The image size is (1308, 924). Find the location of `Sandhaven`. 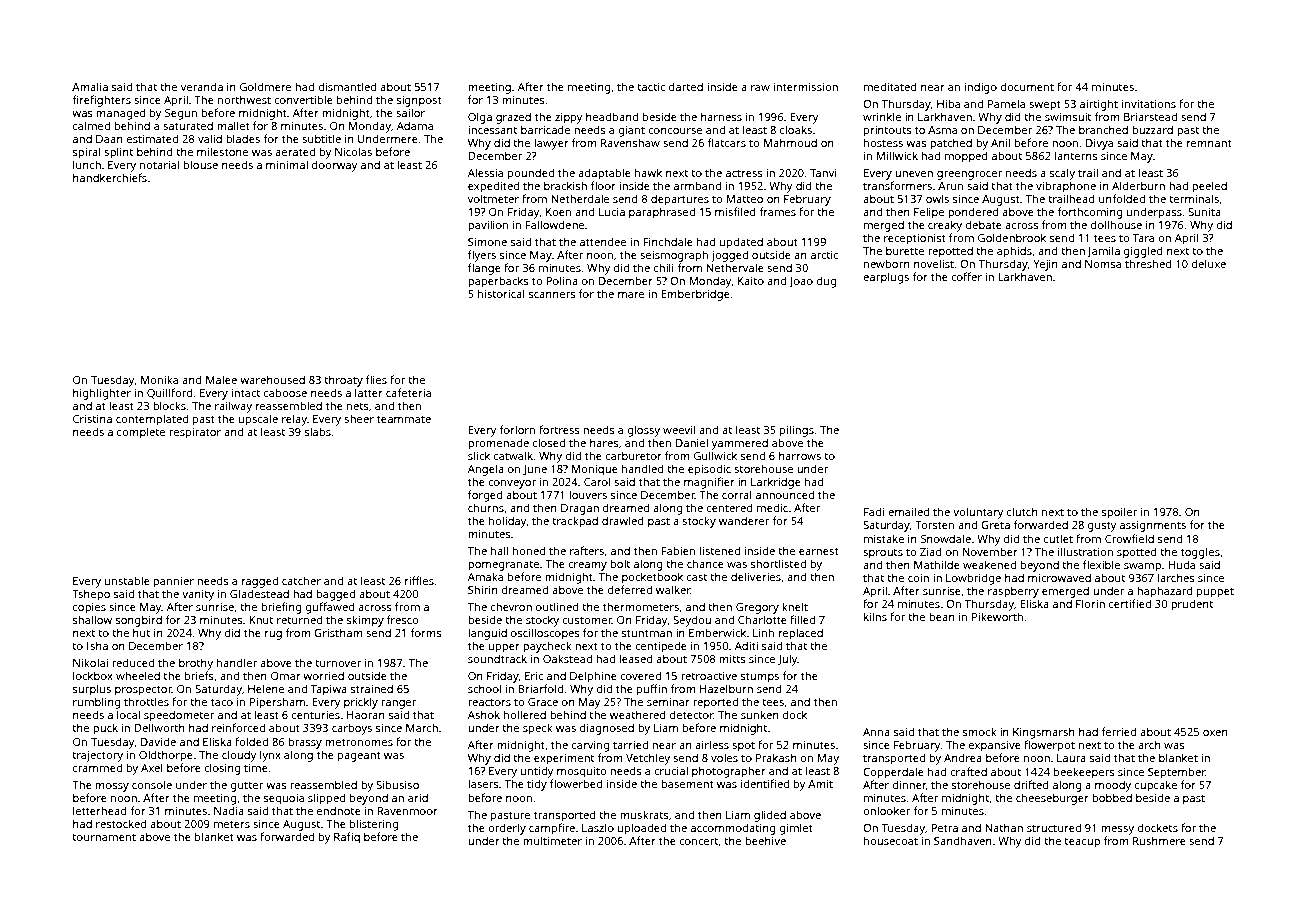

Sandhaven is located at coordinates (963, 840).
